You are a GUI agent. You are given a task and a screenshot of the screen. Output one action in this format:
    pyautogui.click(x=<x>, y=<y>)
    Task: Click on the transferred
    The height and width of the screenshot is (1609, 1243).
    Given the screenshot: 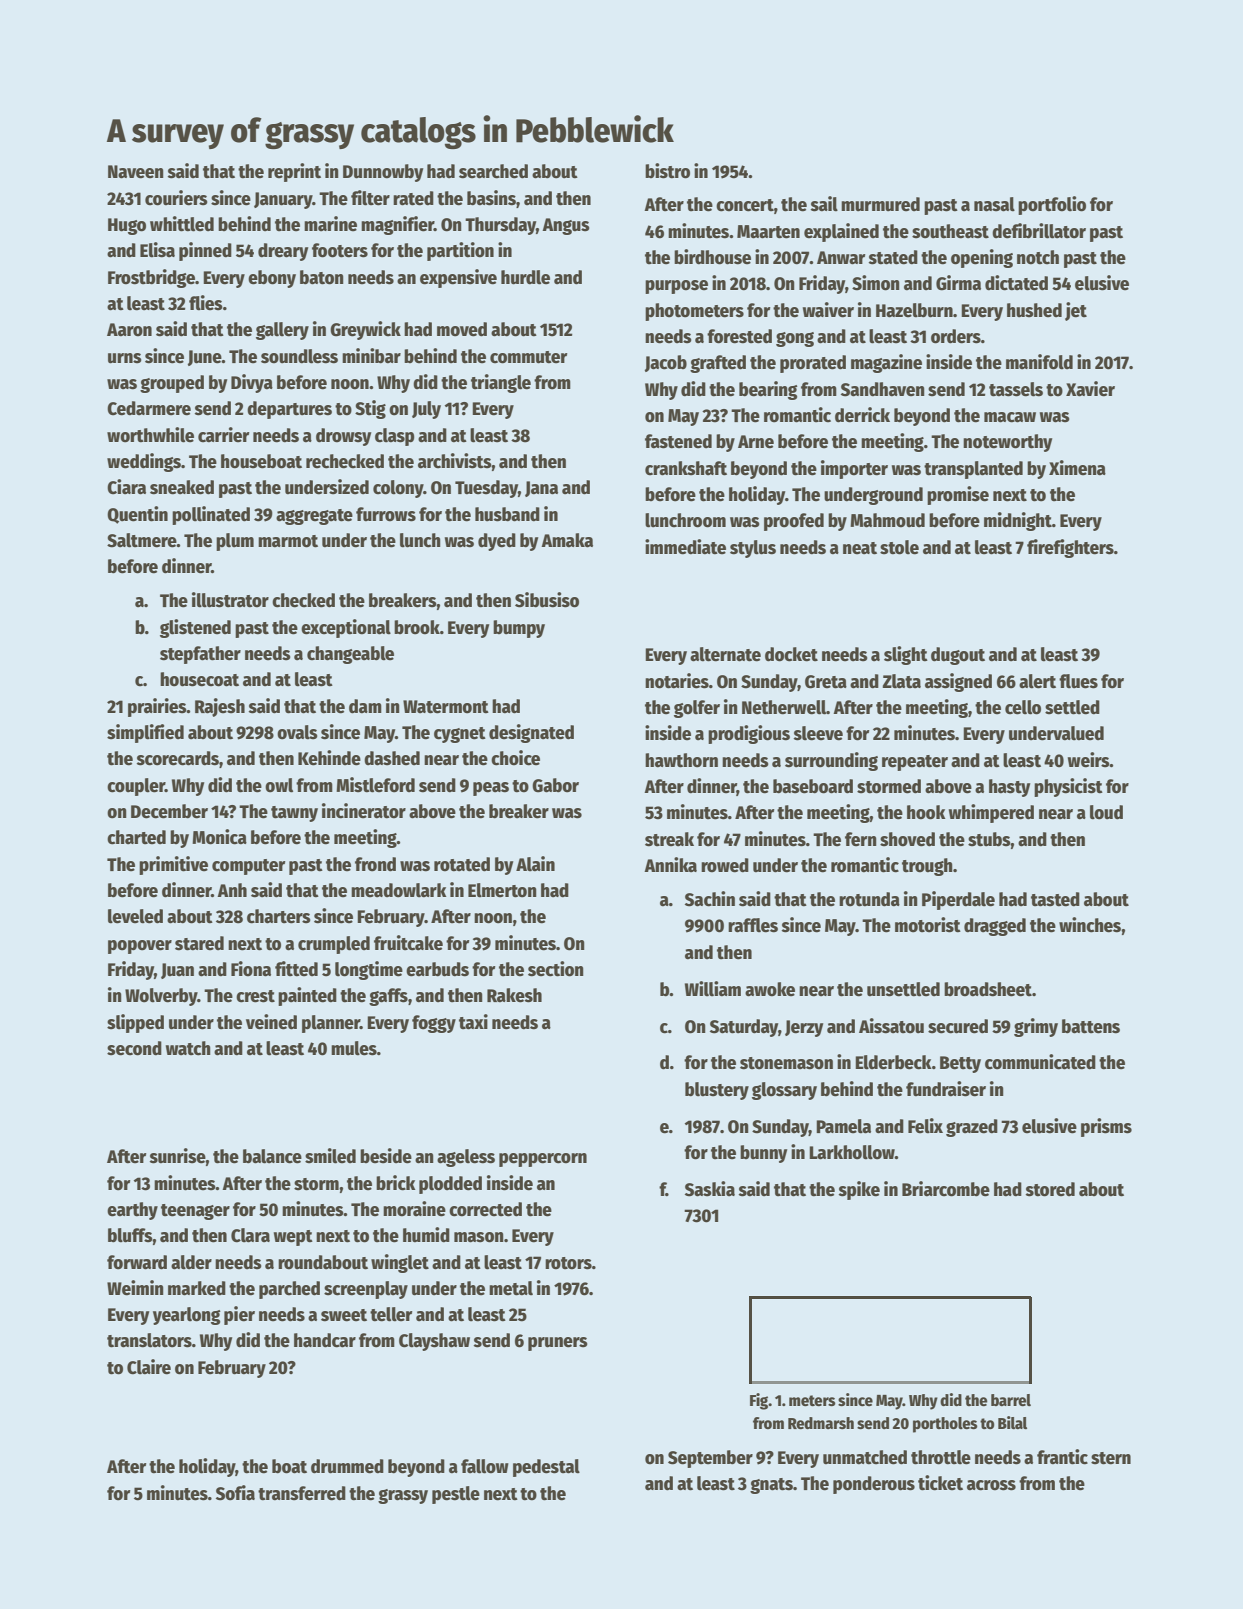 What is the action you would take?
    pyautogui.click(x=302, y=1493)
